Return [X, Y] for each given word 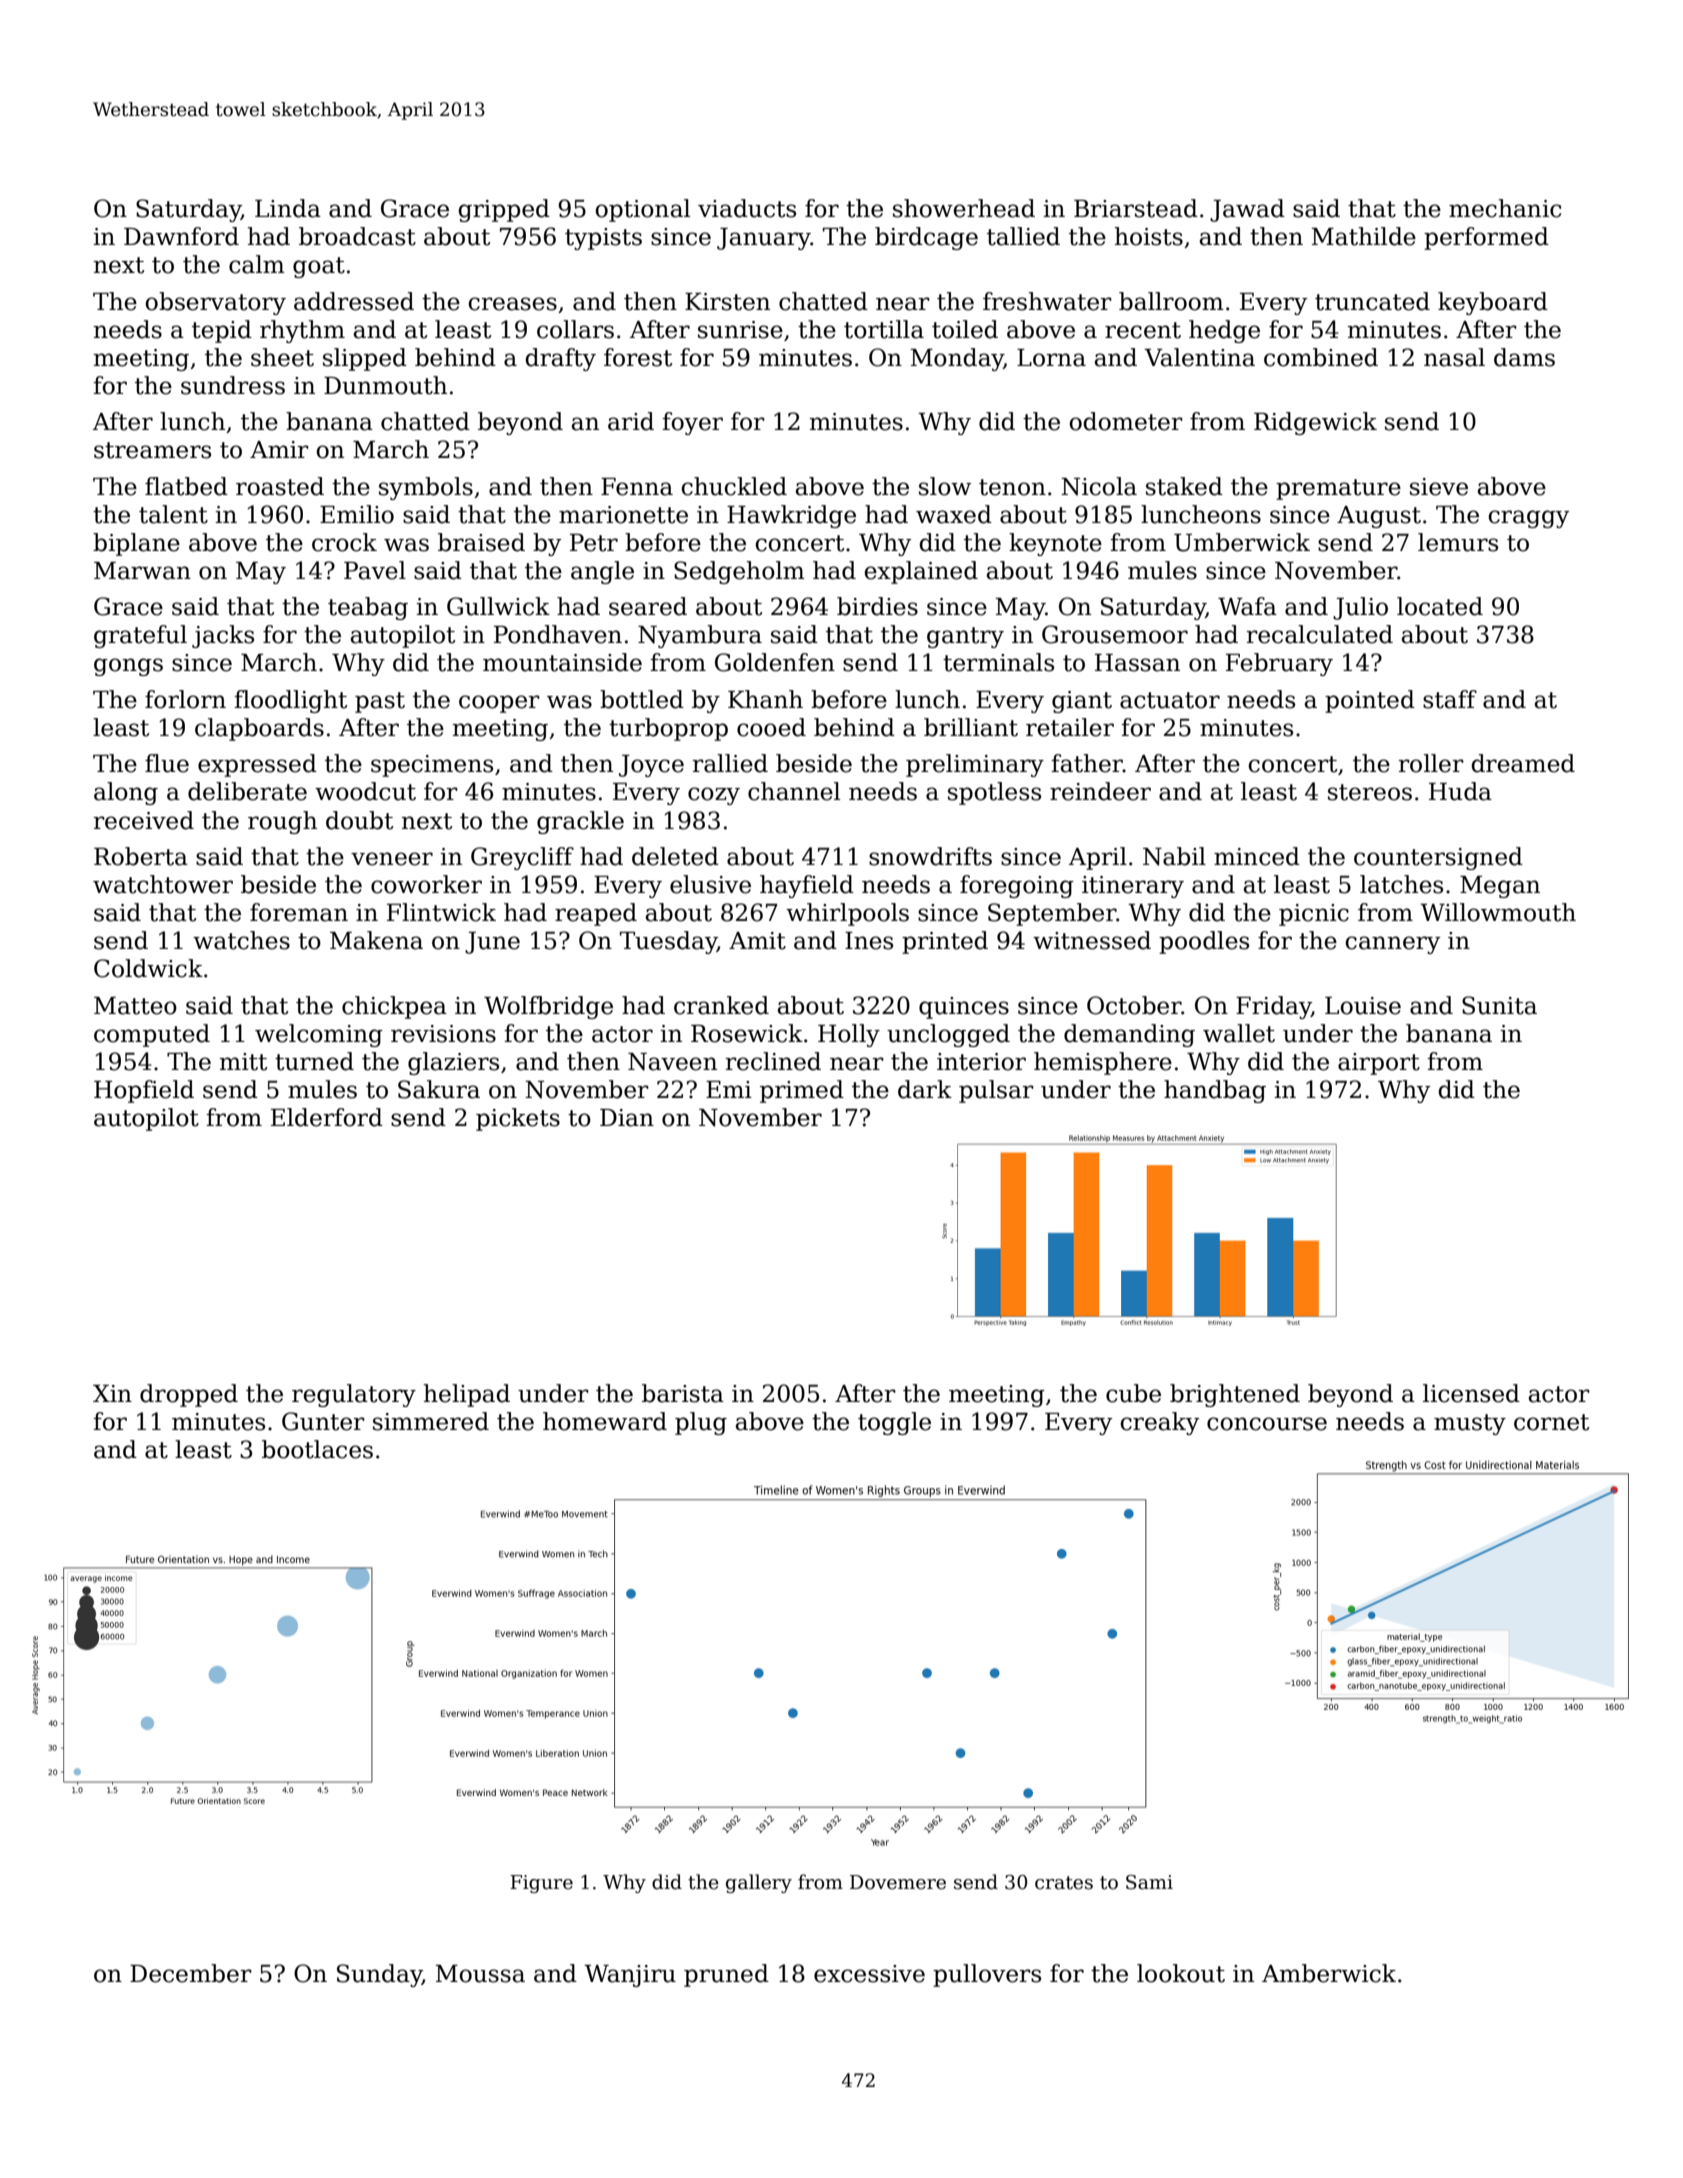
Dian [627, 1118]
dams [1524, 357]
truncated [1372, 301]
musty [1470, 1424]
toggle [894, 1423]
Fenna [637, 487]
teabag [368, 608]
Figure [541, 1884]
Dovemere [898, 1882]
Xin [112, 1393]
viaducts [747, 208]
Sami [1149, 1882]
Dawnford [181, 236]
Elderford [327, 1117]
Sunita [1499, 1005]
